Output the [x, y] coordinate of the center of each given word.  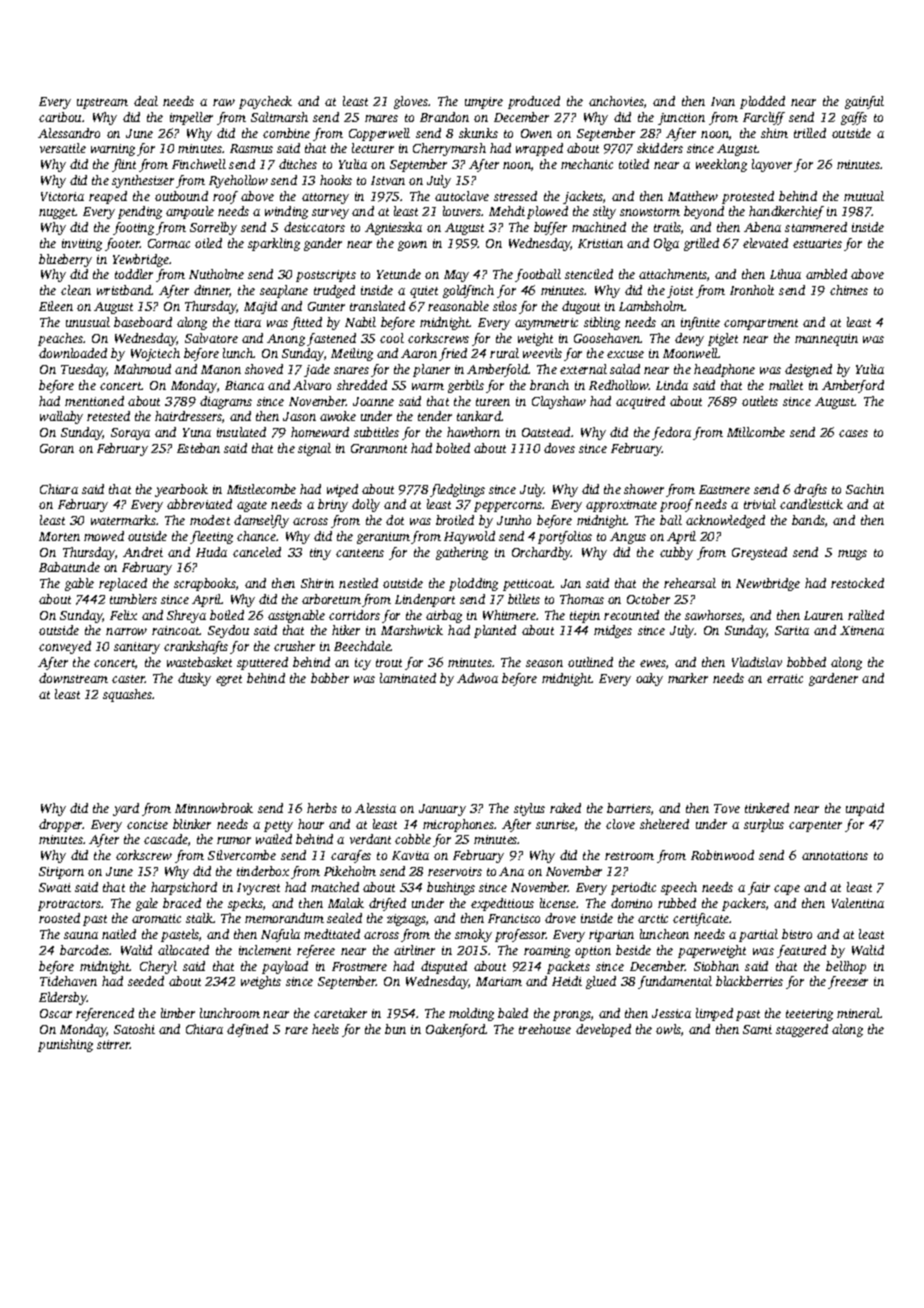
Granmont [379, 448]
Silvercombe [242, 855]
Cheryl [158, 967]
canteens [360, 553]
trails [667, 227]
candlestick [811, 504]
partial [758, 935]
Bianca [244, 385]
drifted [387, 904]
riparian [611, 936]
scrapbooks [205, 584]
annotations [835, 855]
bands [808, 520]
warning [113, 150]
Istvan [388, 180]
